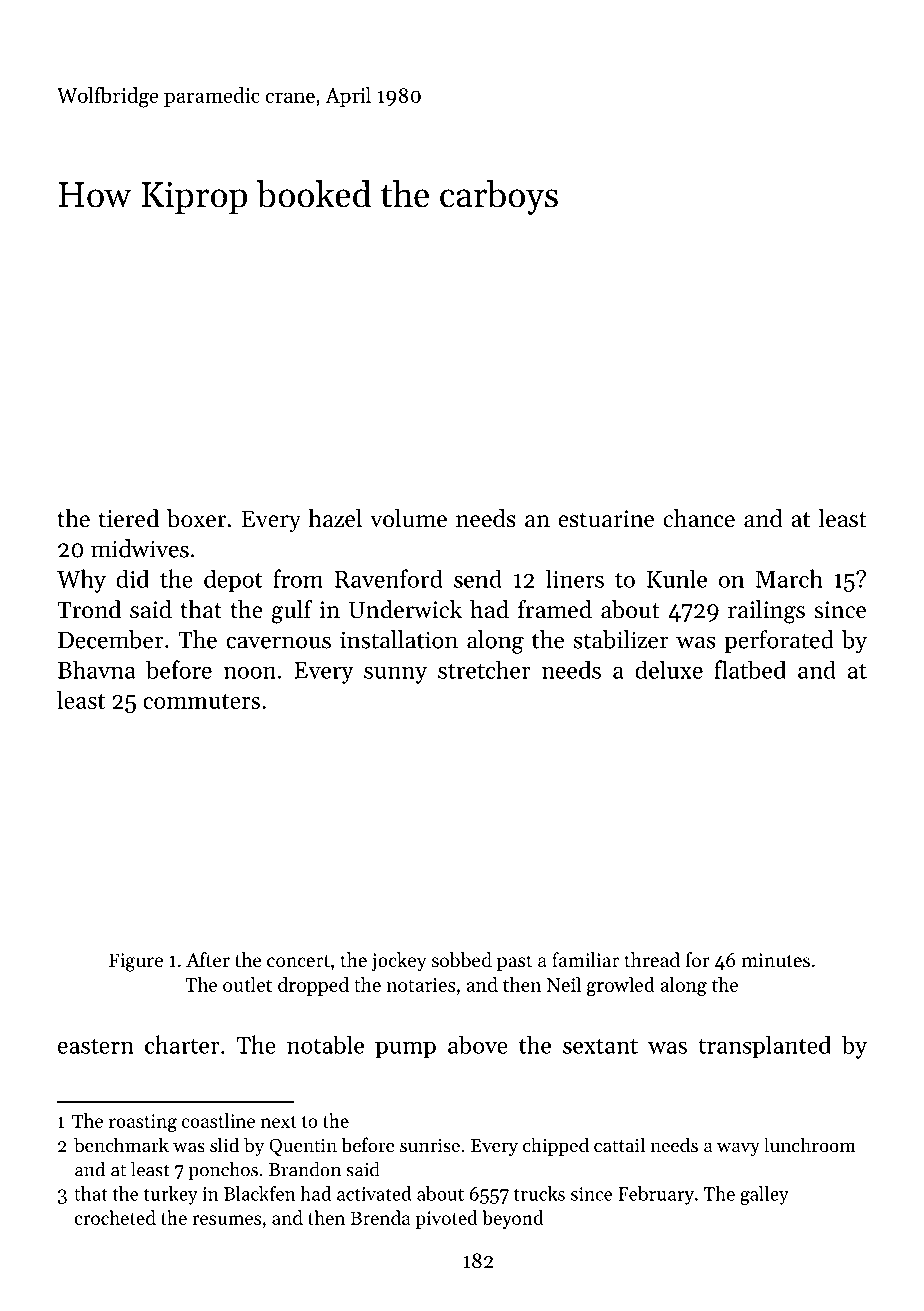 This document has width=924, height=1311. I want to click on benchmark, so click(121, 1145).
